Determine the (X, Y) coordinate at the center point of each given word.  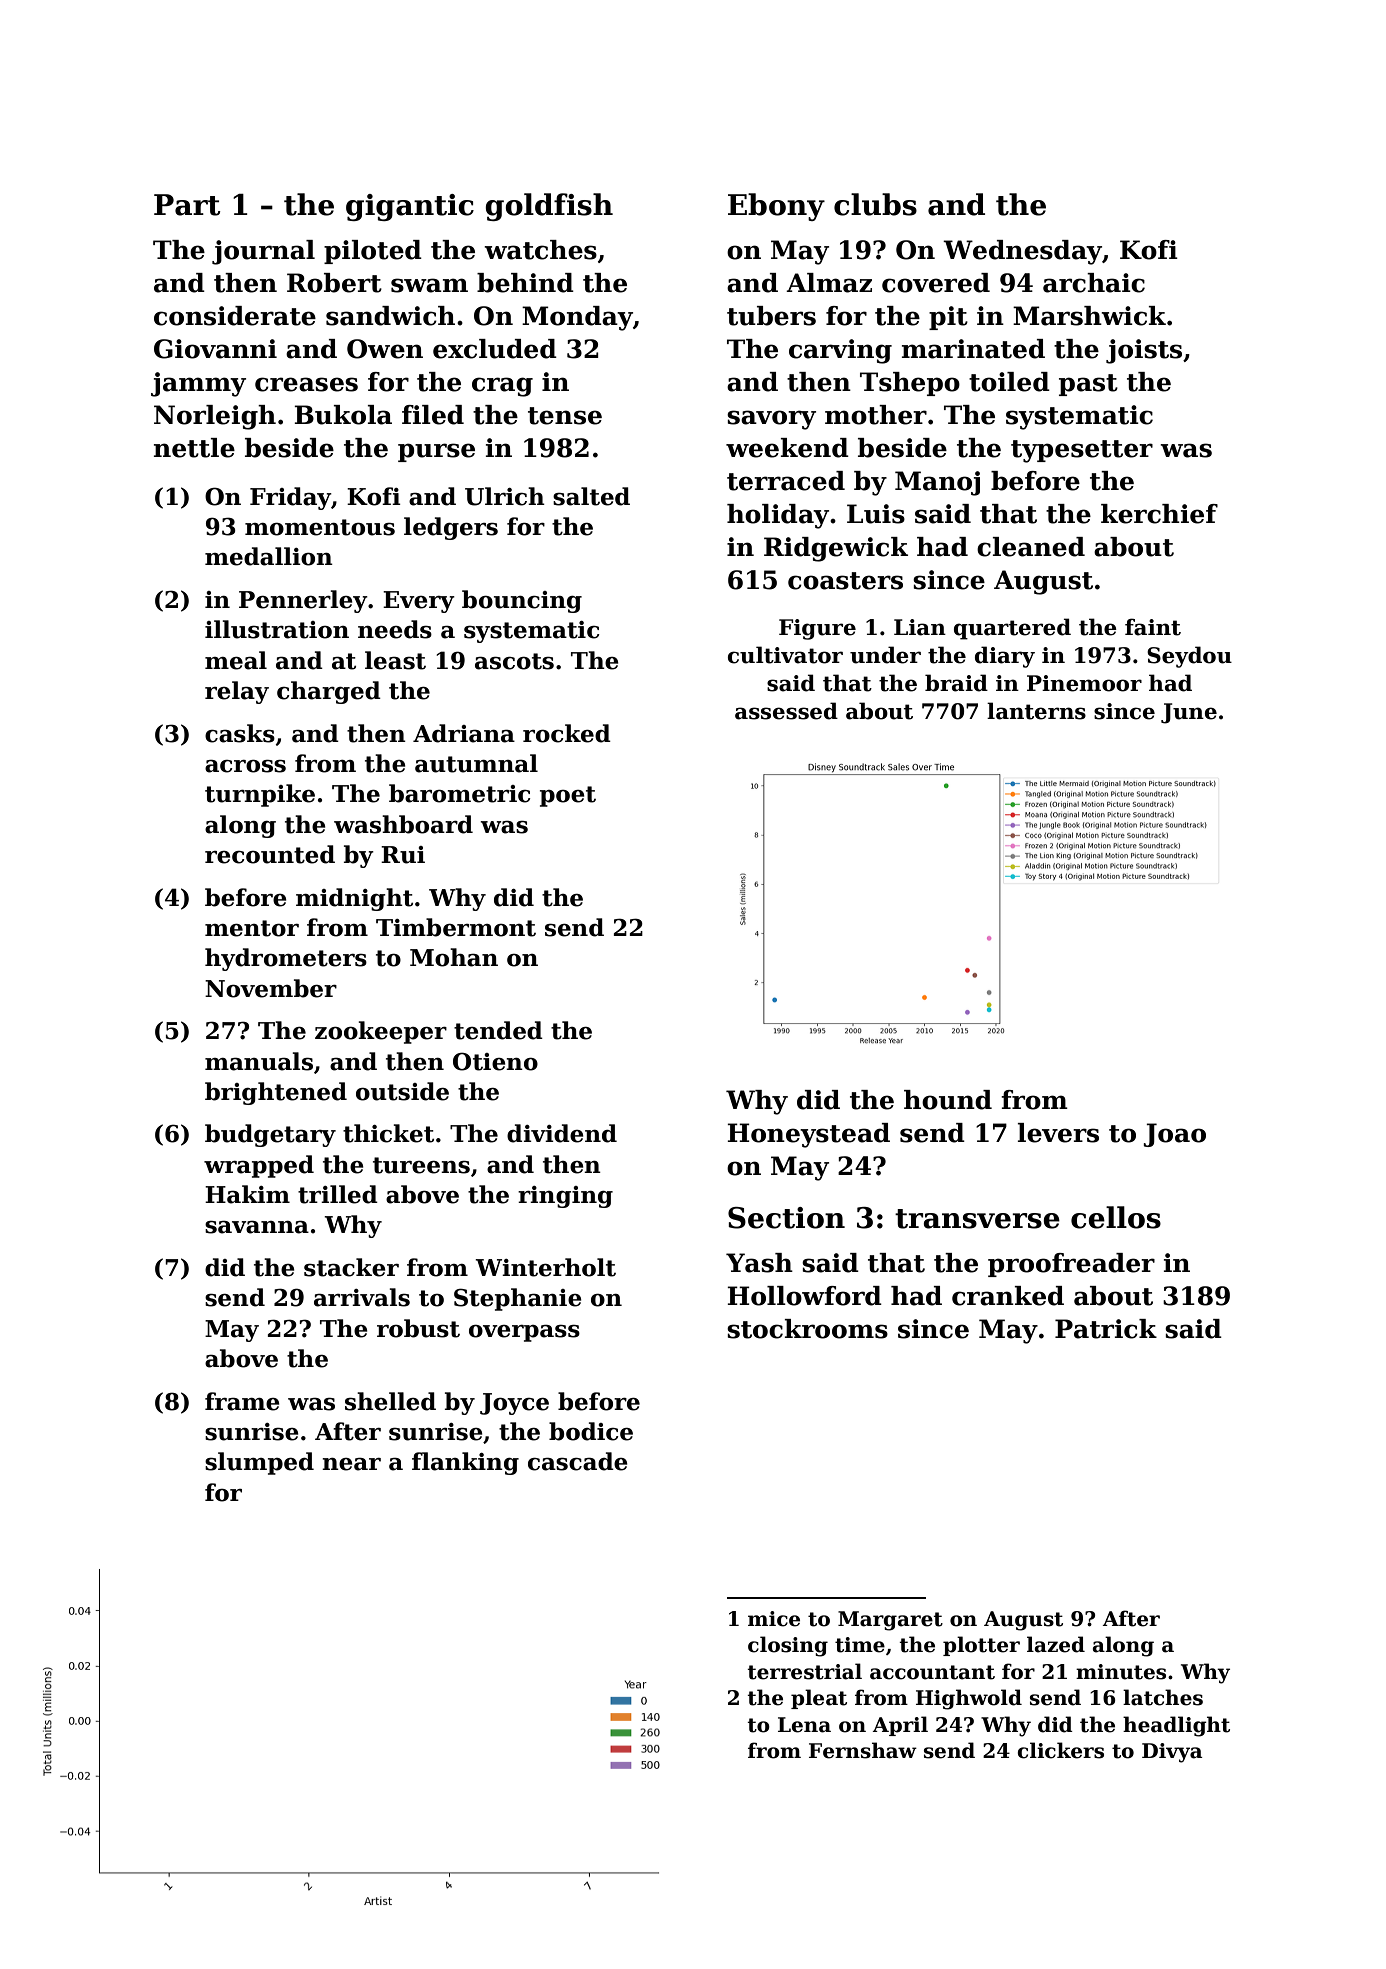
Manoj (937, 483)
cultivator (785, 655)
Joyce (514, 1404)
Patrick (1106, 1329)
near (351, 1464)
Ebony (776, 207)
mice (774, 1619)
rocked (567, 733)
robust (418, 1328)
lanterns (1036, 711)
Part (187, 205)
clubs (875, 204)
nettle (194, 448)
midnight (354, 899)
